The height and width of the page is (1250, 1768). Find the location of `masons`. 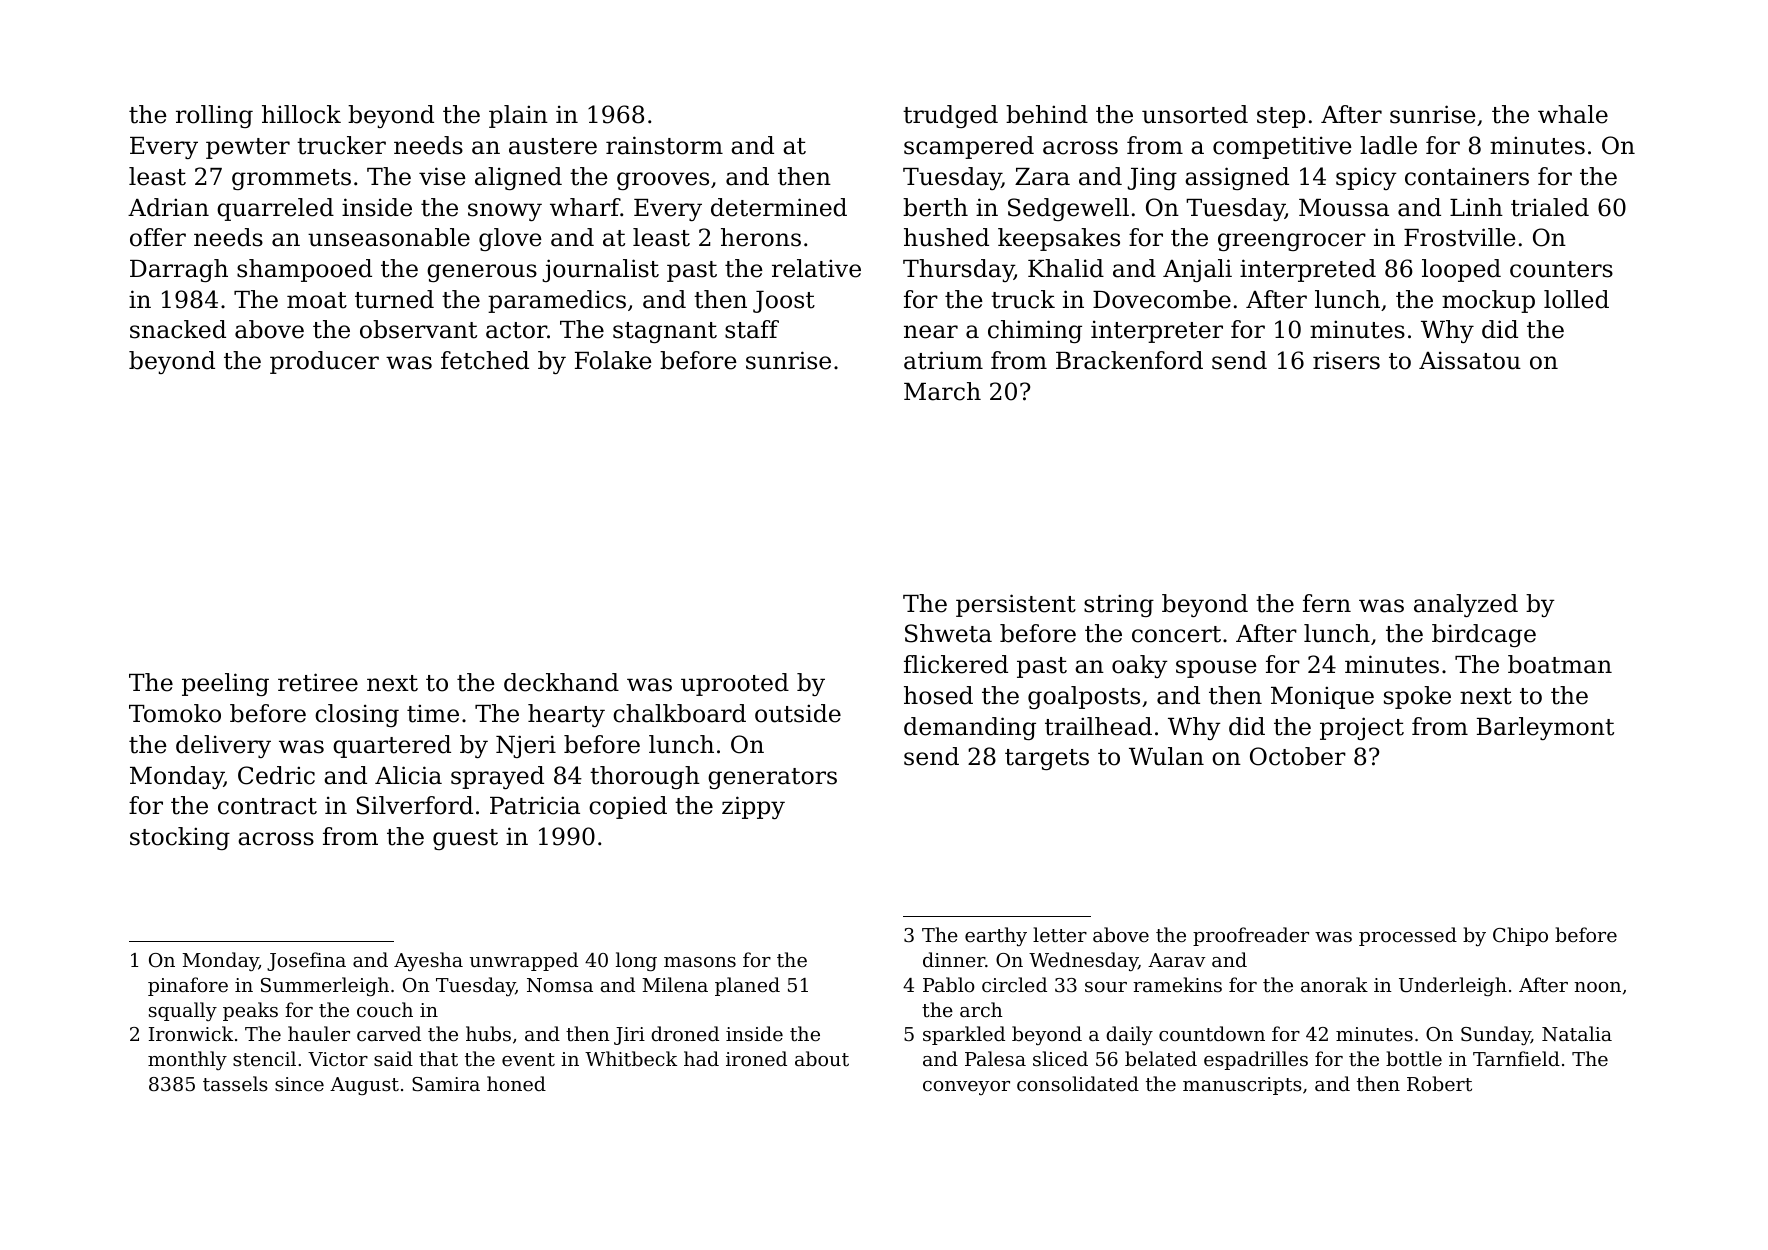

masons is located at coordinates (700, 962).
